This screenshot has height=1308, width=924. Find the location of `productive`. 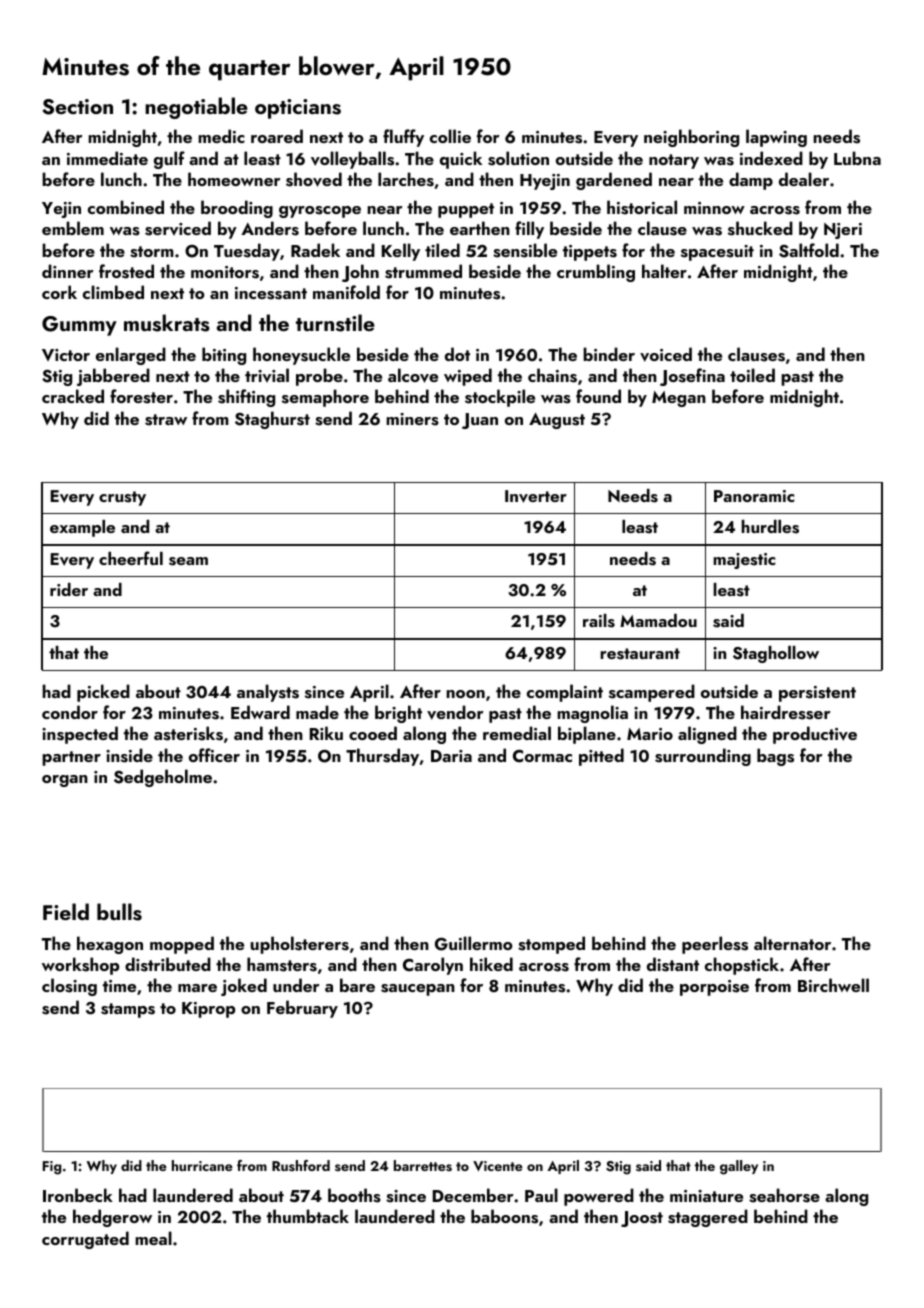

productive is located at coordinates (815, 735).
